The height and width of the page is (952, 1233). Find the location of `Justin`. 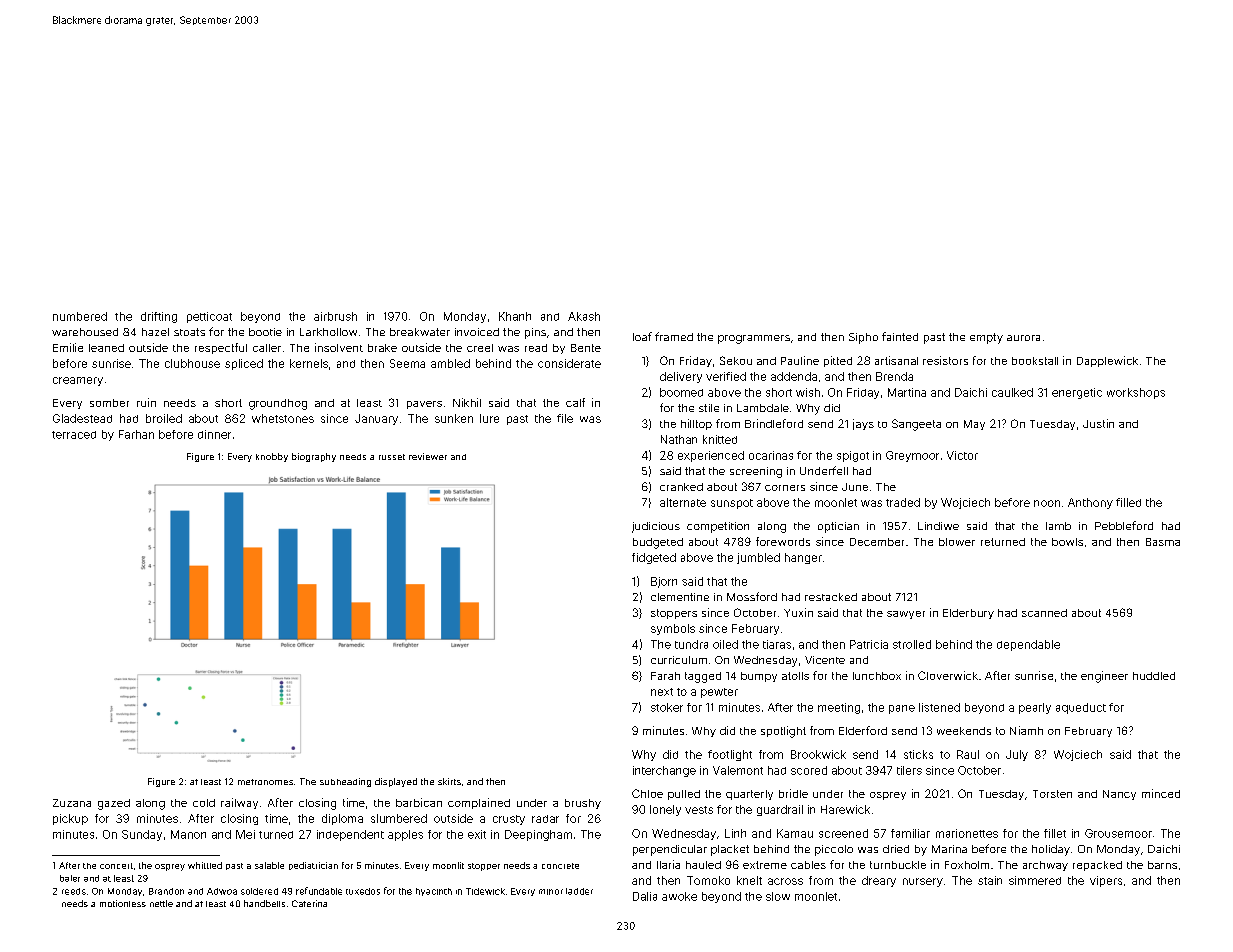

Justin is located at coordinates (1098, 423).
